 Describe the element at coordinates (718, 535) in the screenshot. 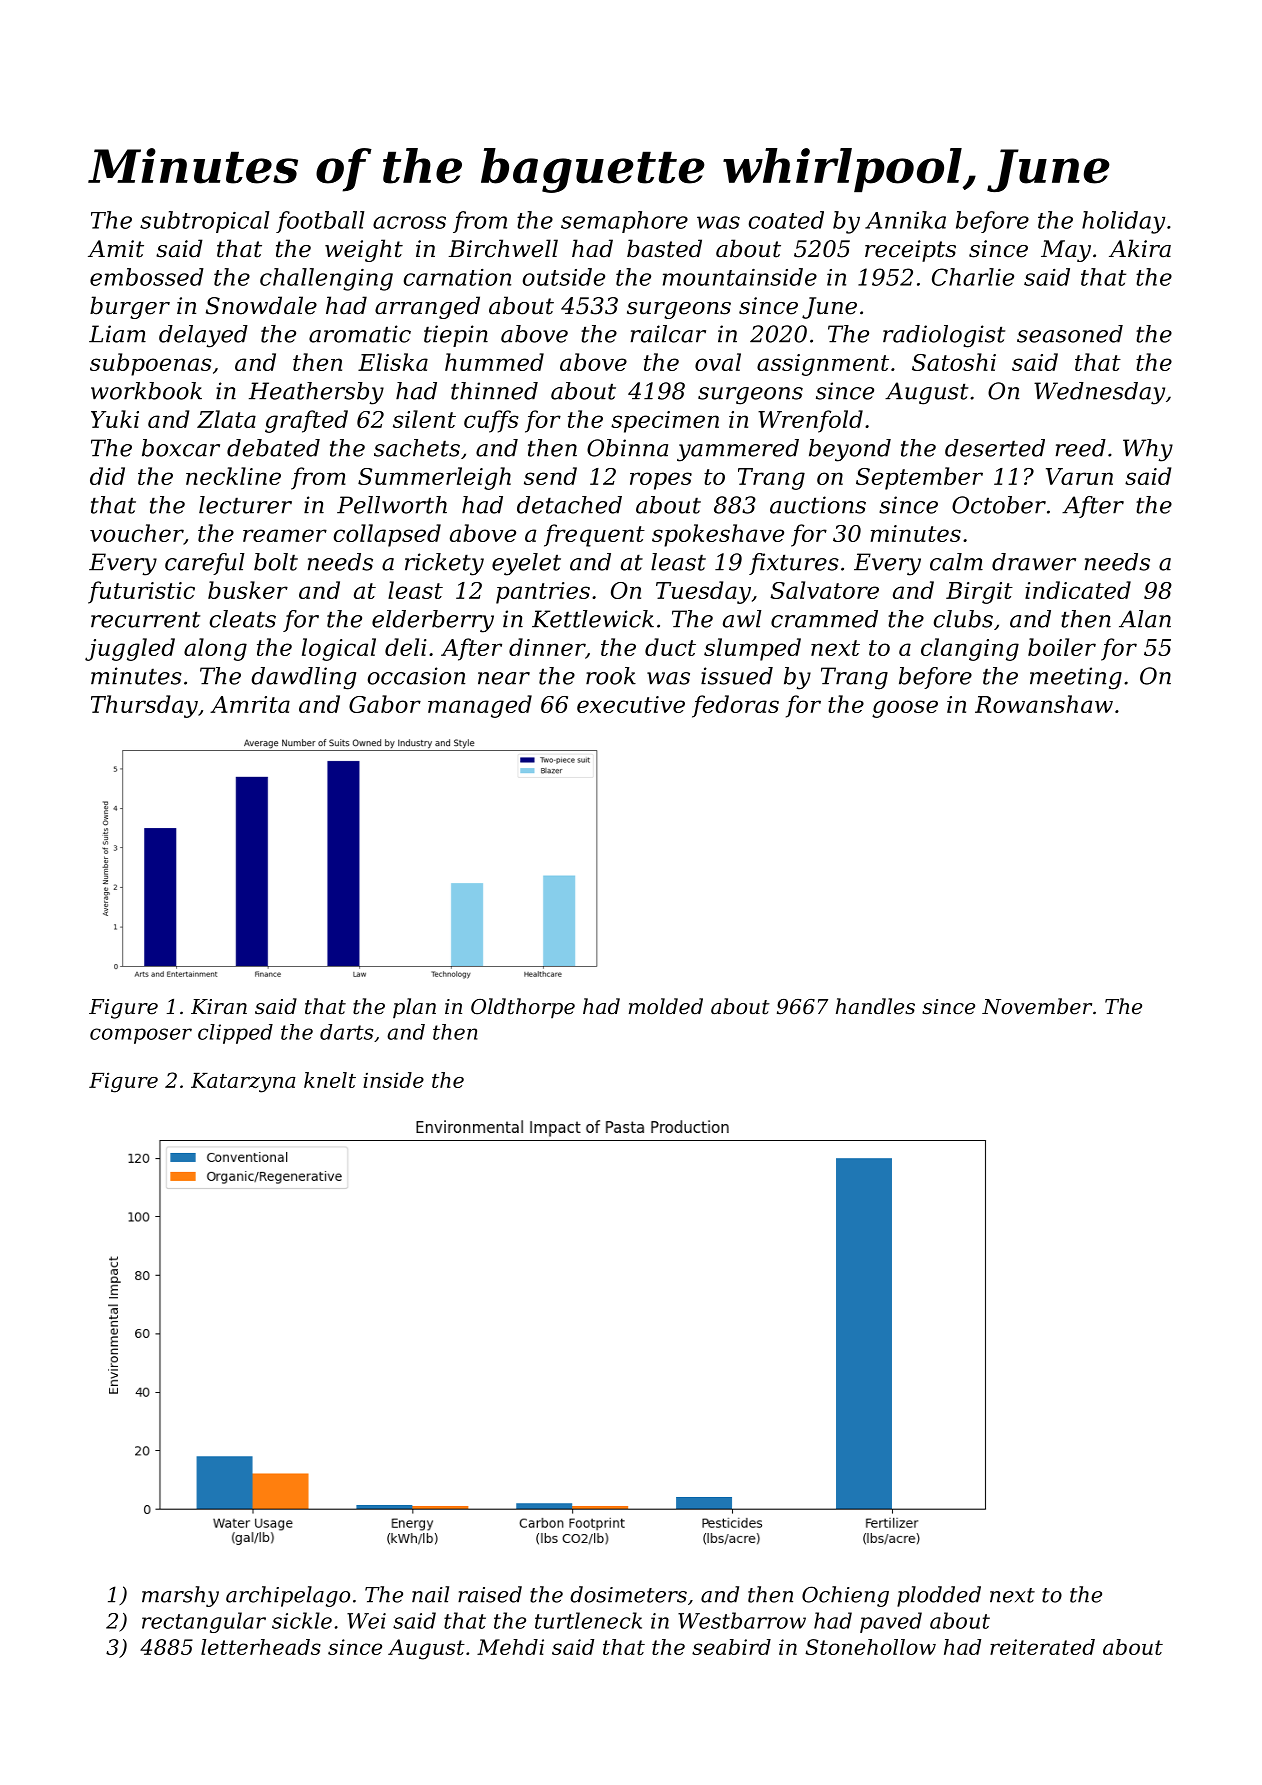

I see `spokeshave` at that location.
